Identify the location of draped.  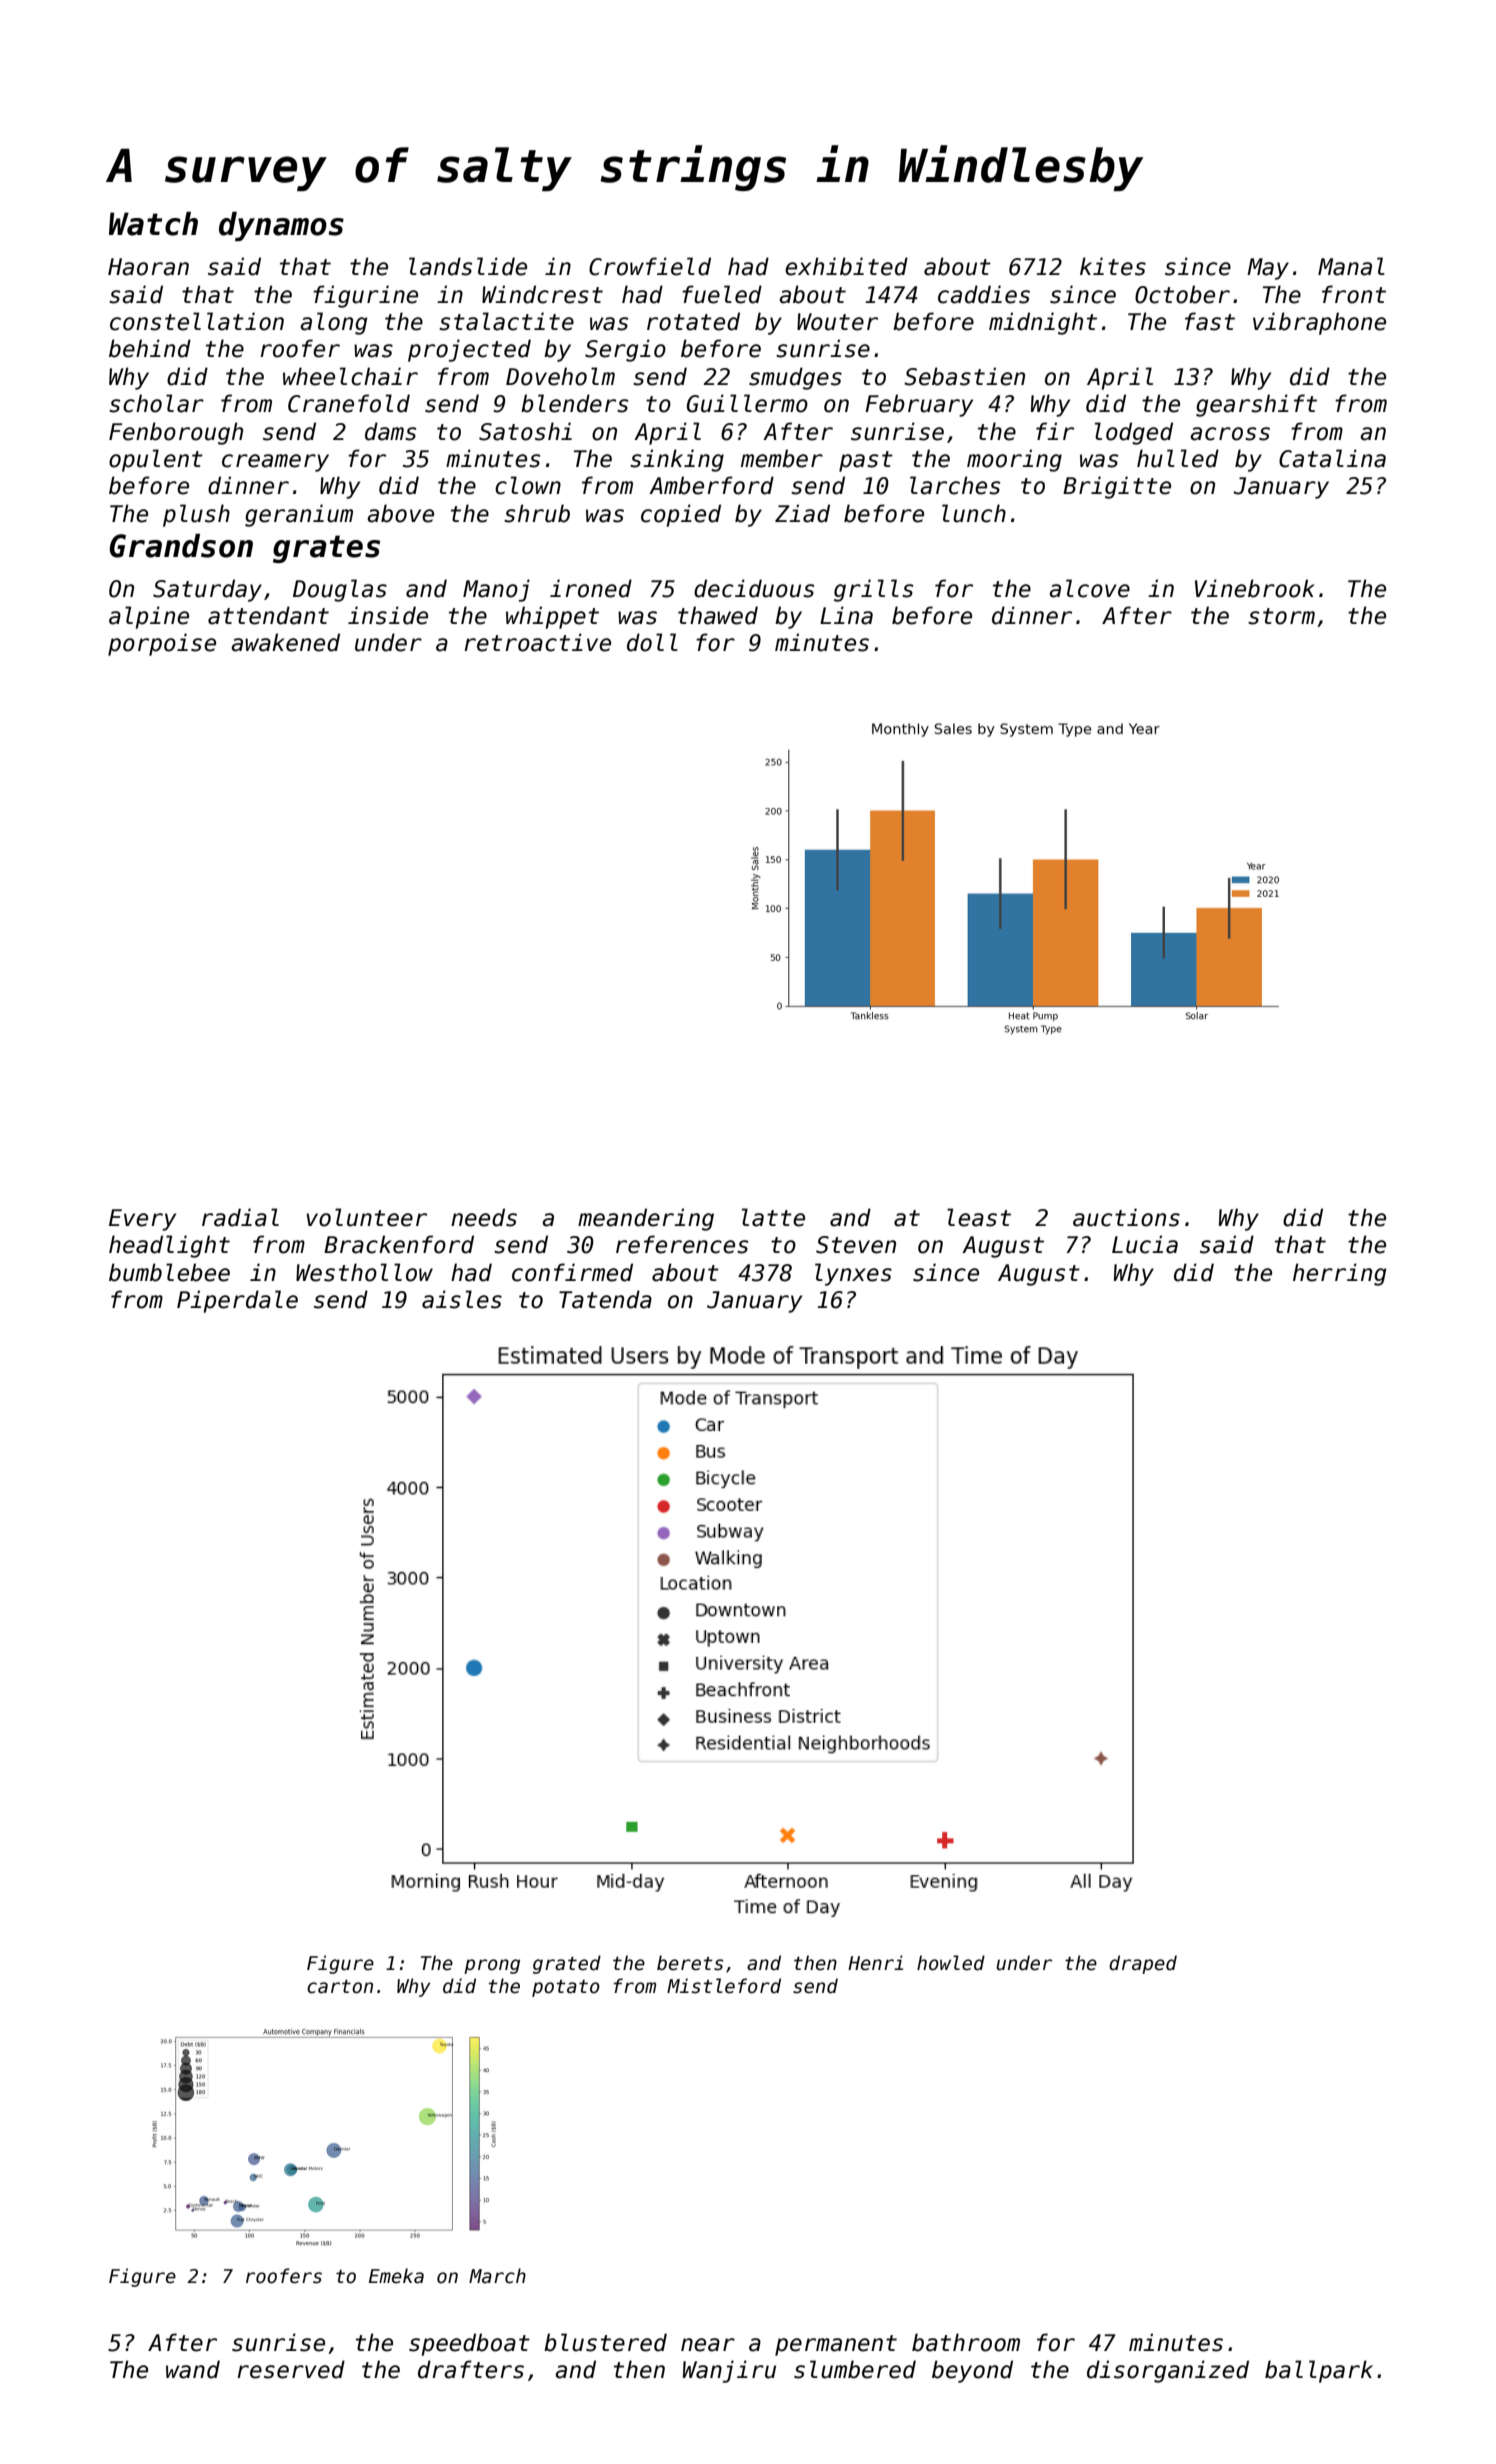
(1143, 1964).
